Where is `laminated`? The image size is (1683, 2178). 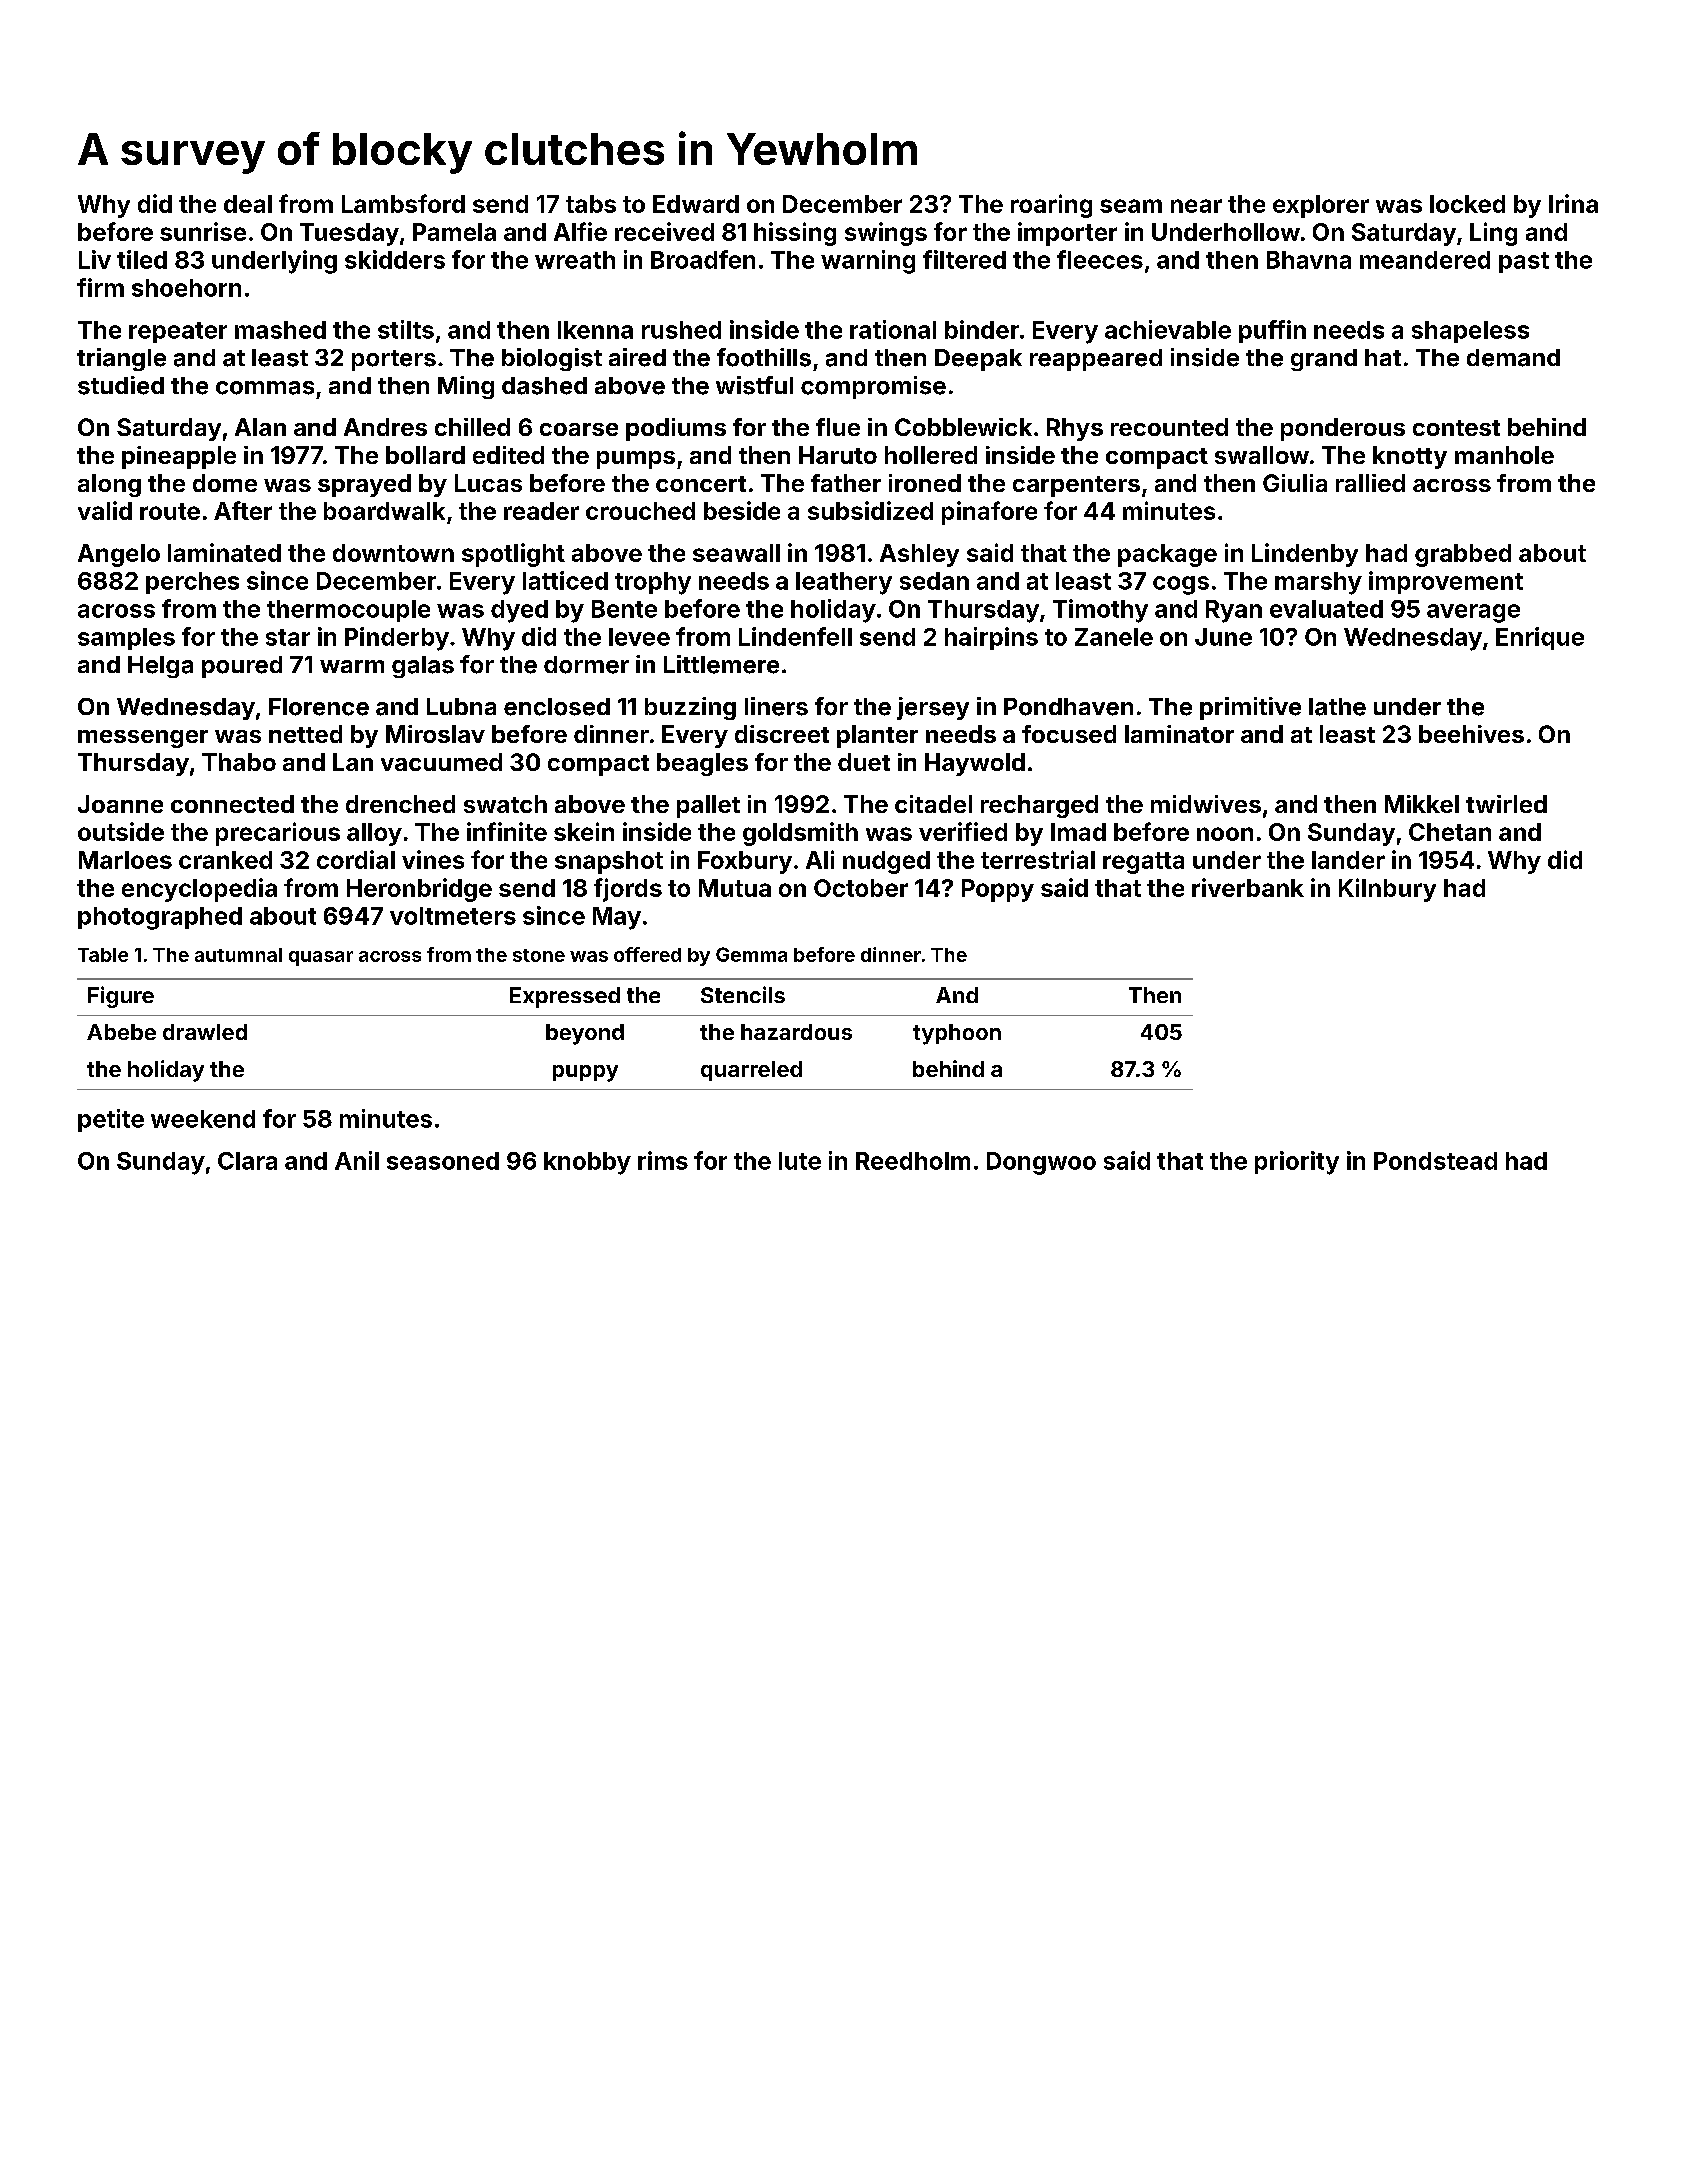 laminated is located at coordinates (224, 552).
